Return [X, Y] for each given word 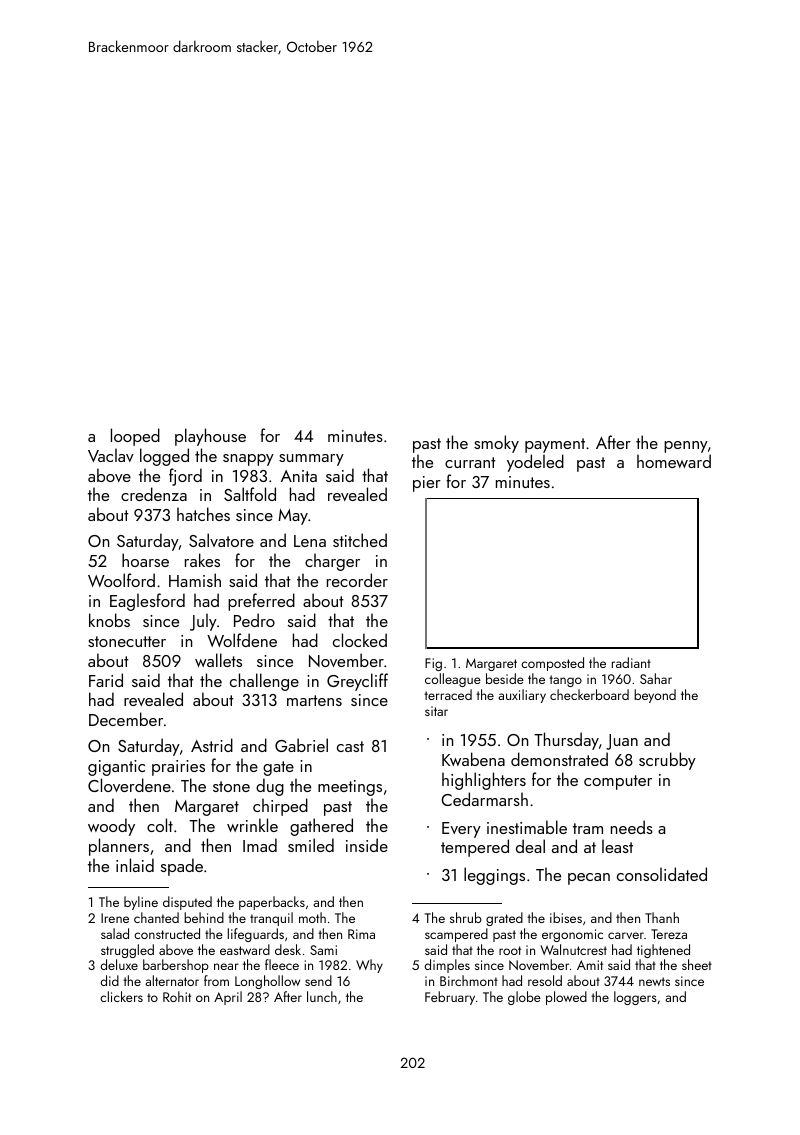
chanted [156, 917]
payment [555, 445]
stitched [360, 540]
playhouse [210, 437]
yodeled [535, 463]
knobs [109, 620]
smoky [496, 444]
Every [461, 830]
